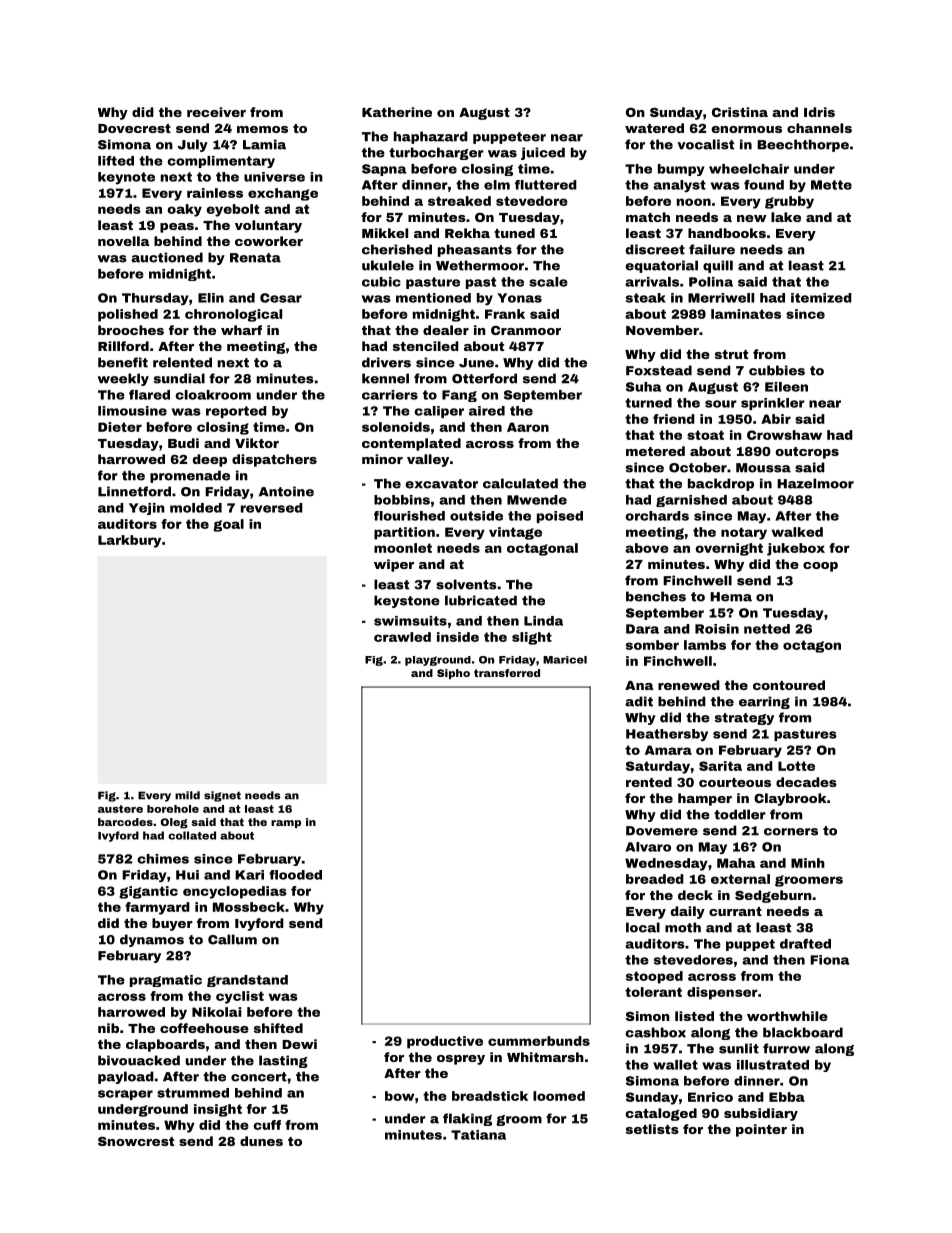  Describe the element at coordinates (789, 685) in the screenshot. I see `contoured` at that location.
